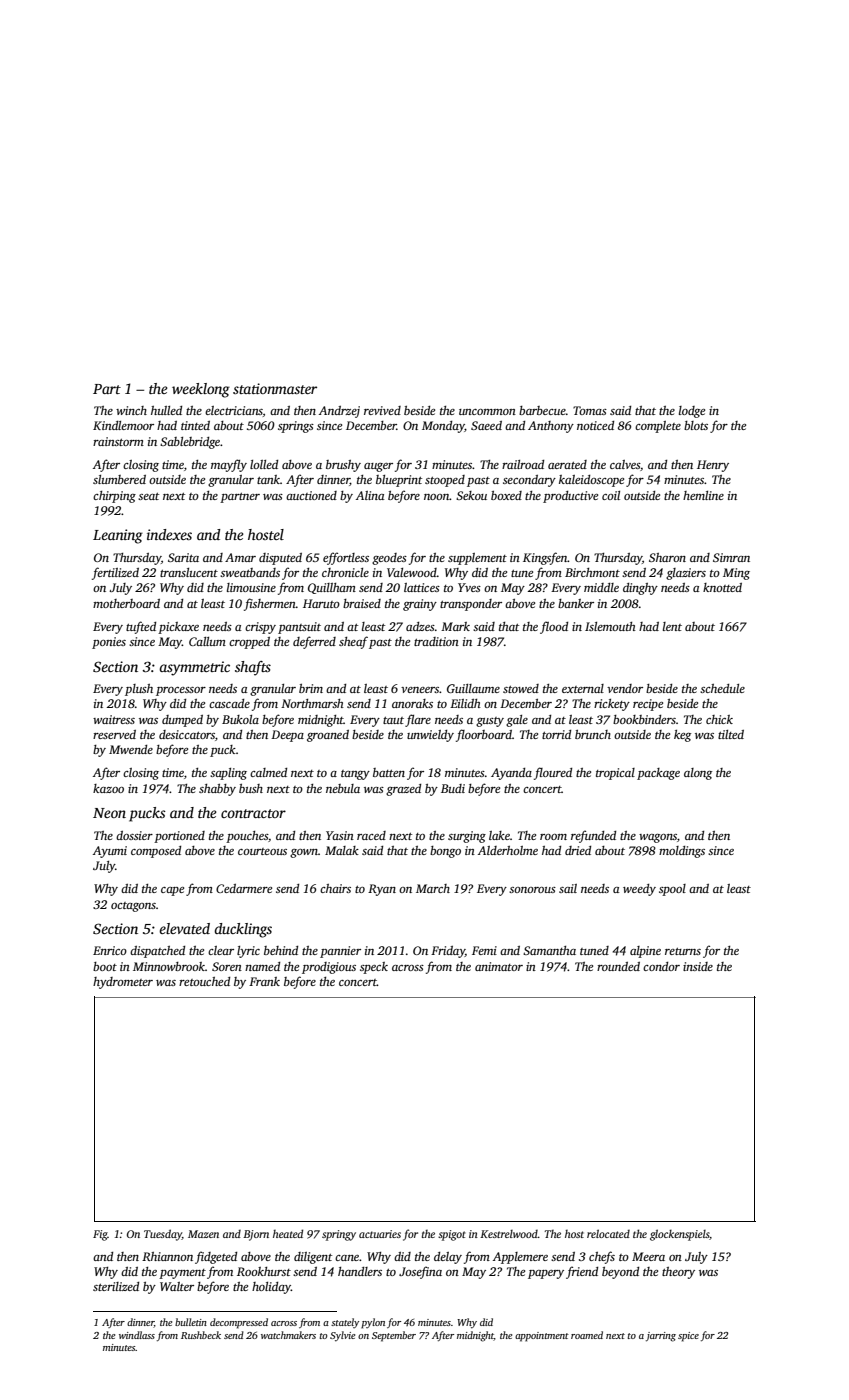 This screenshot has height=1400, width=849. What do you see at coordinates (346, 558) in the screenshot?
I see `effortless` at bounding box center [346, 558].
